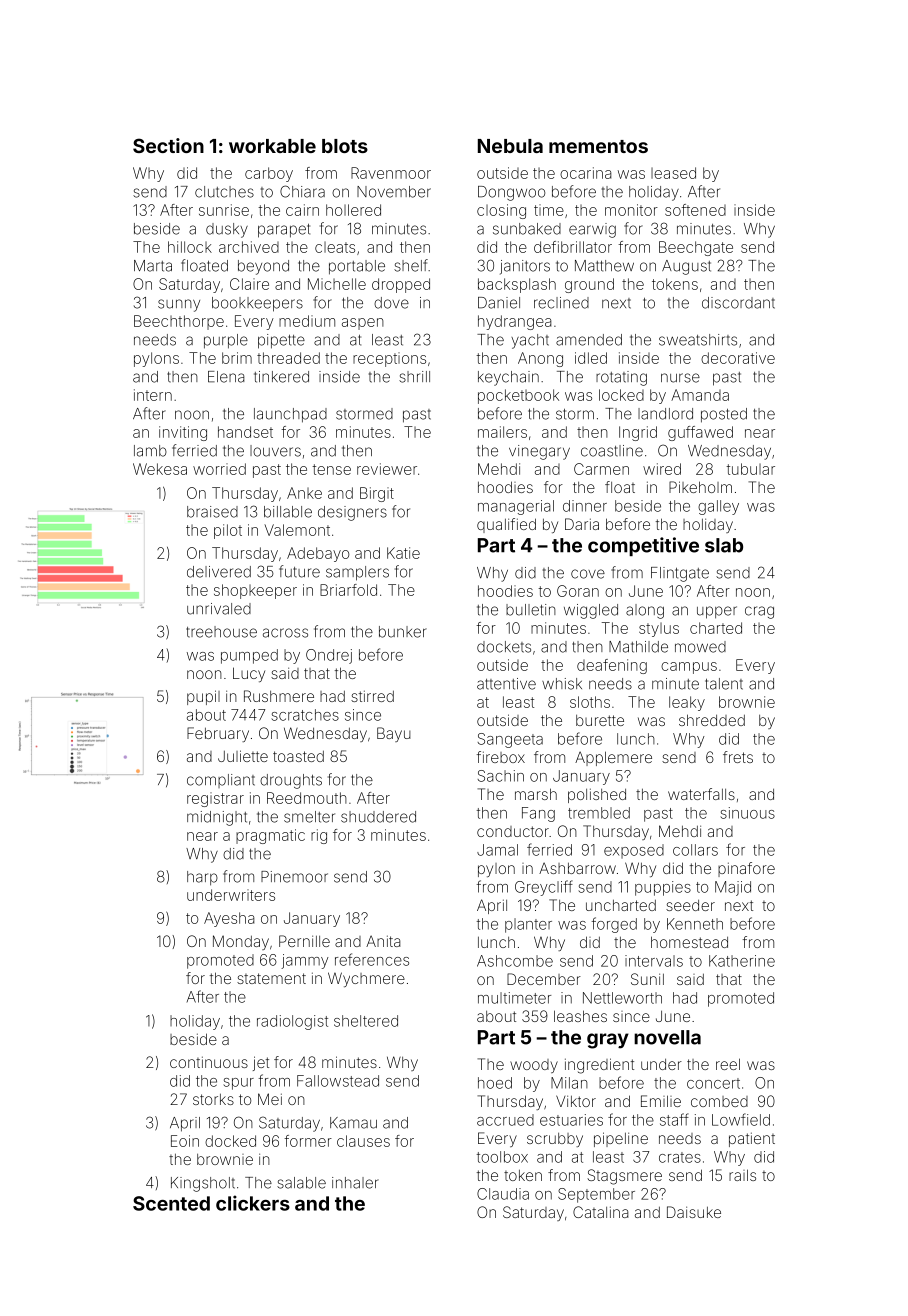 The width and height of the document is (908, 1316). What do you see at coordinates (728, 1064) in the document?
I see `reel` at bounding box center [728, 1064].
